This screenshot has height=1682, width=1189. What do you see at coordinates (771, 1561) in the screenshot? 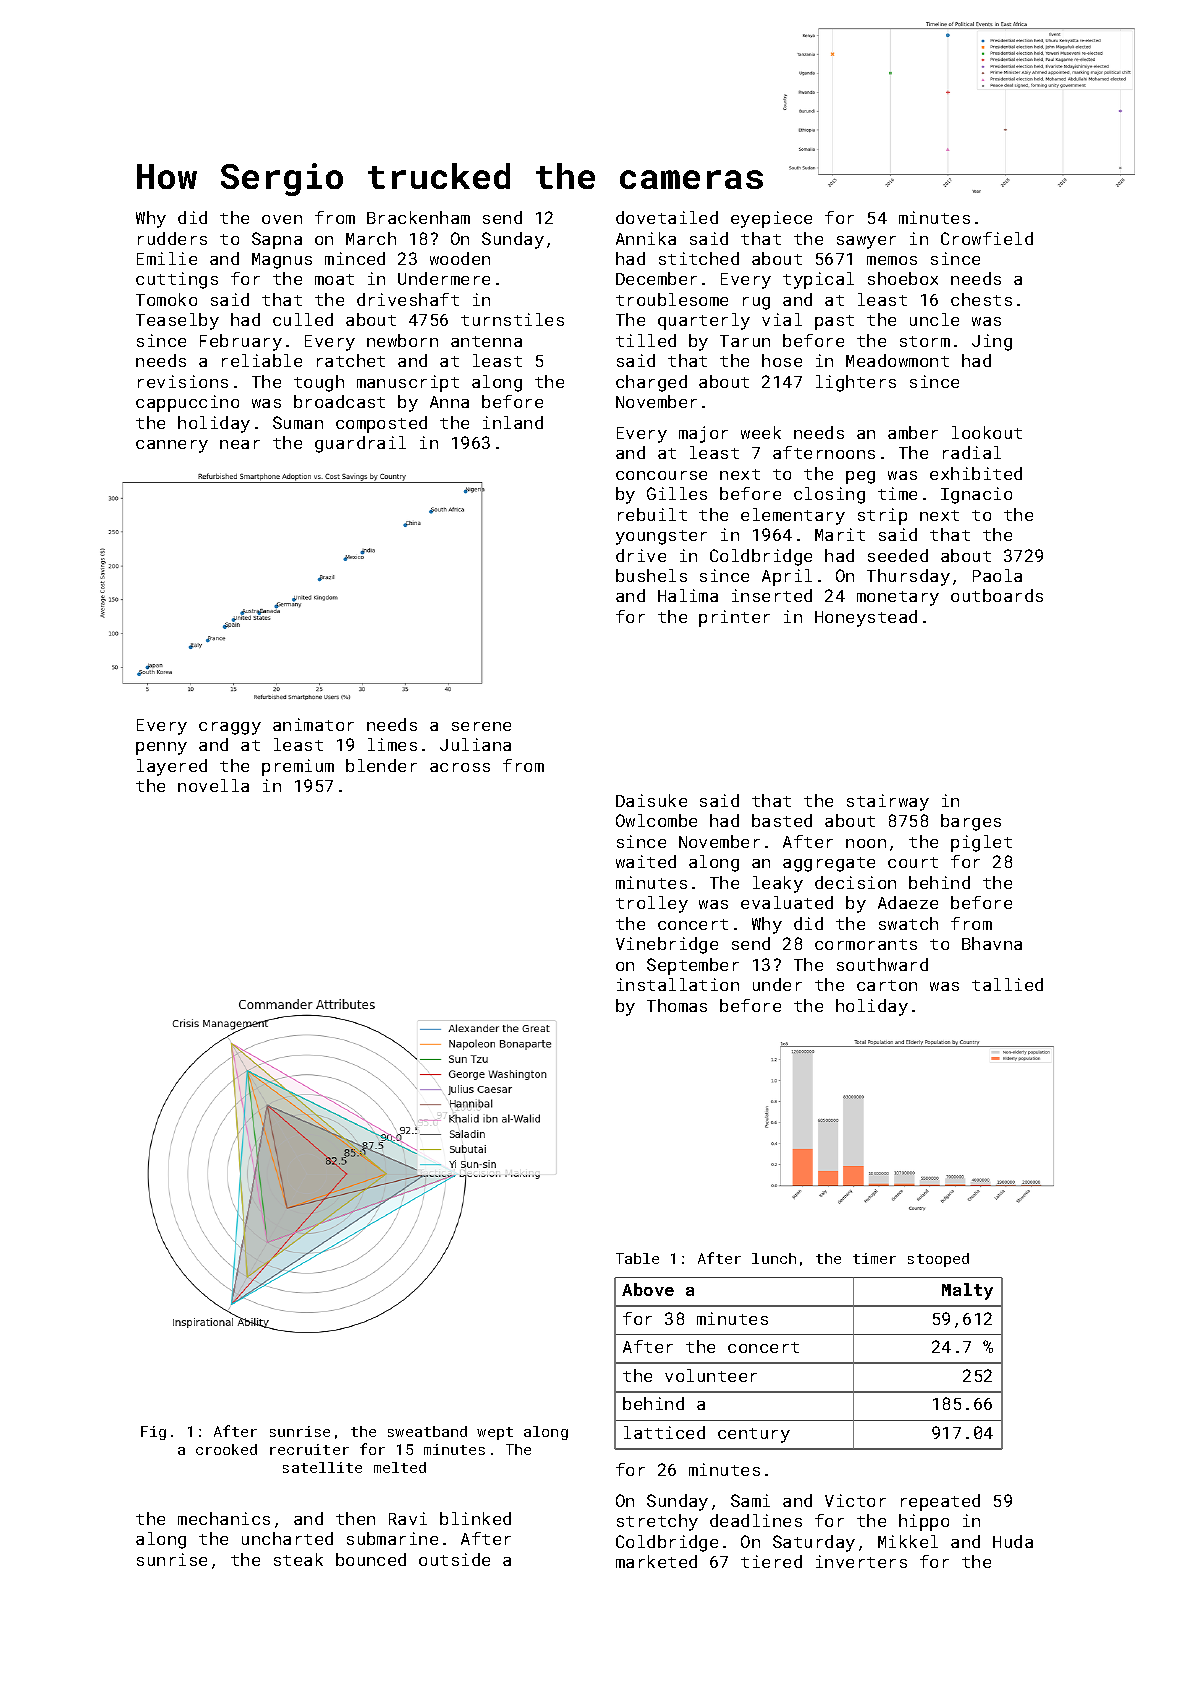
I see `tiered` at bounding box center [771, 1561].
